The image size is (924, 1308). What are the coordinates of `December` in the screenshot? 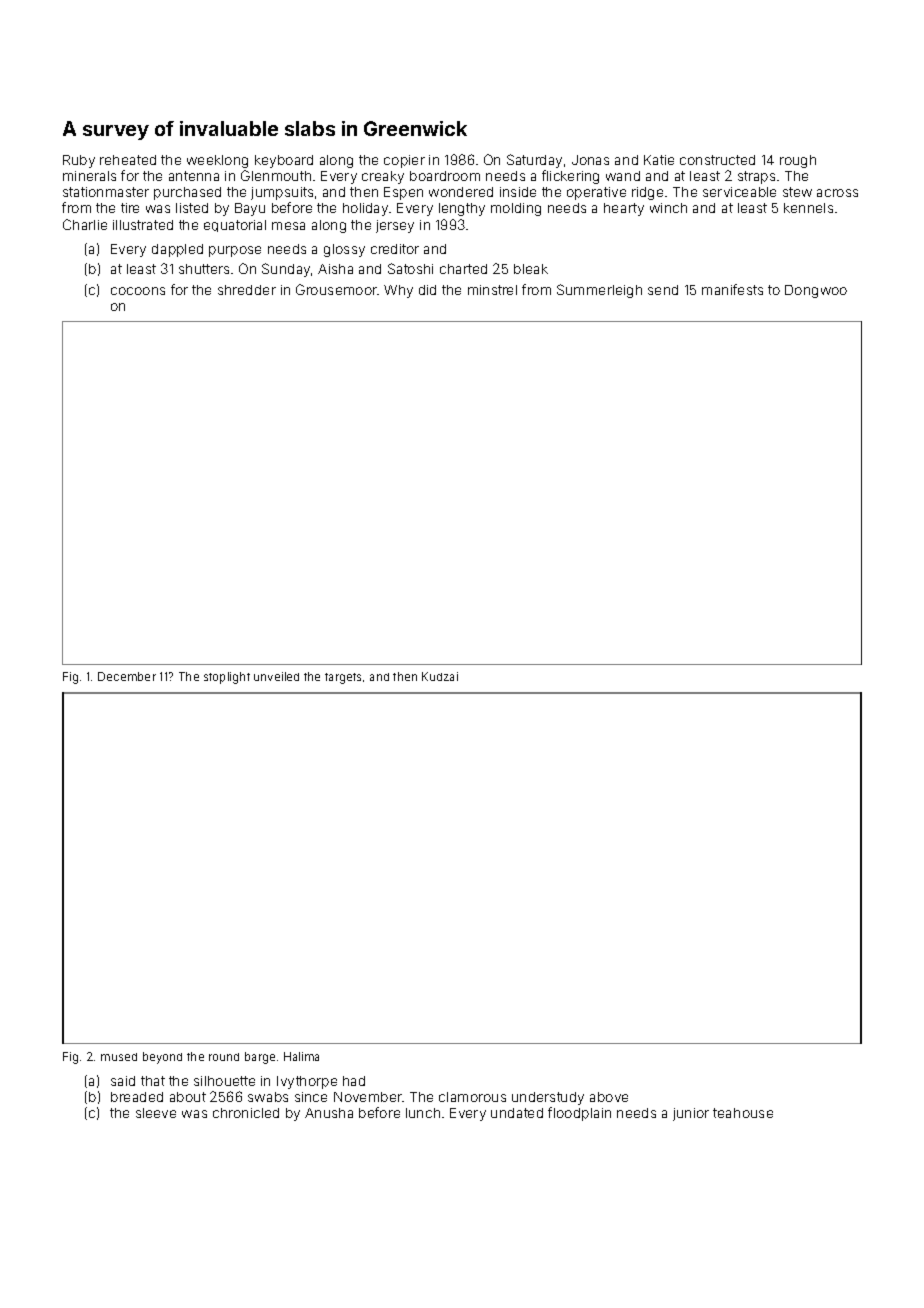 It's located at (127, 676).
